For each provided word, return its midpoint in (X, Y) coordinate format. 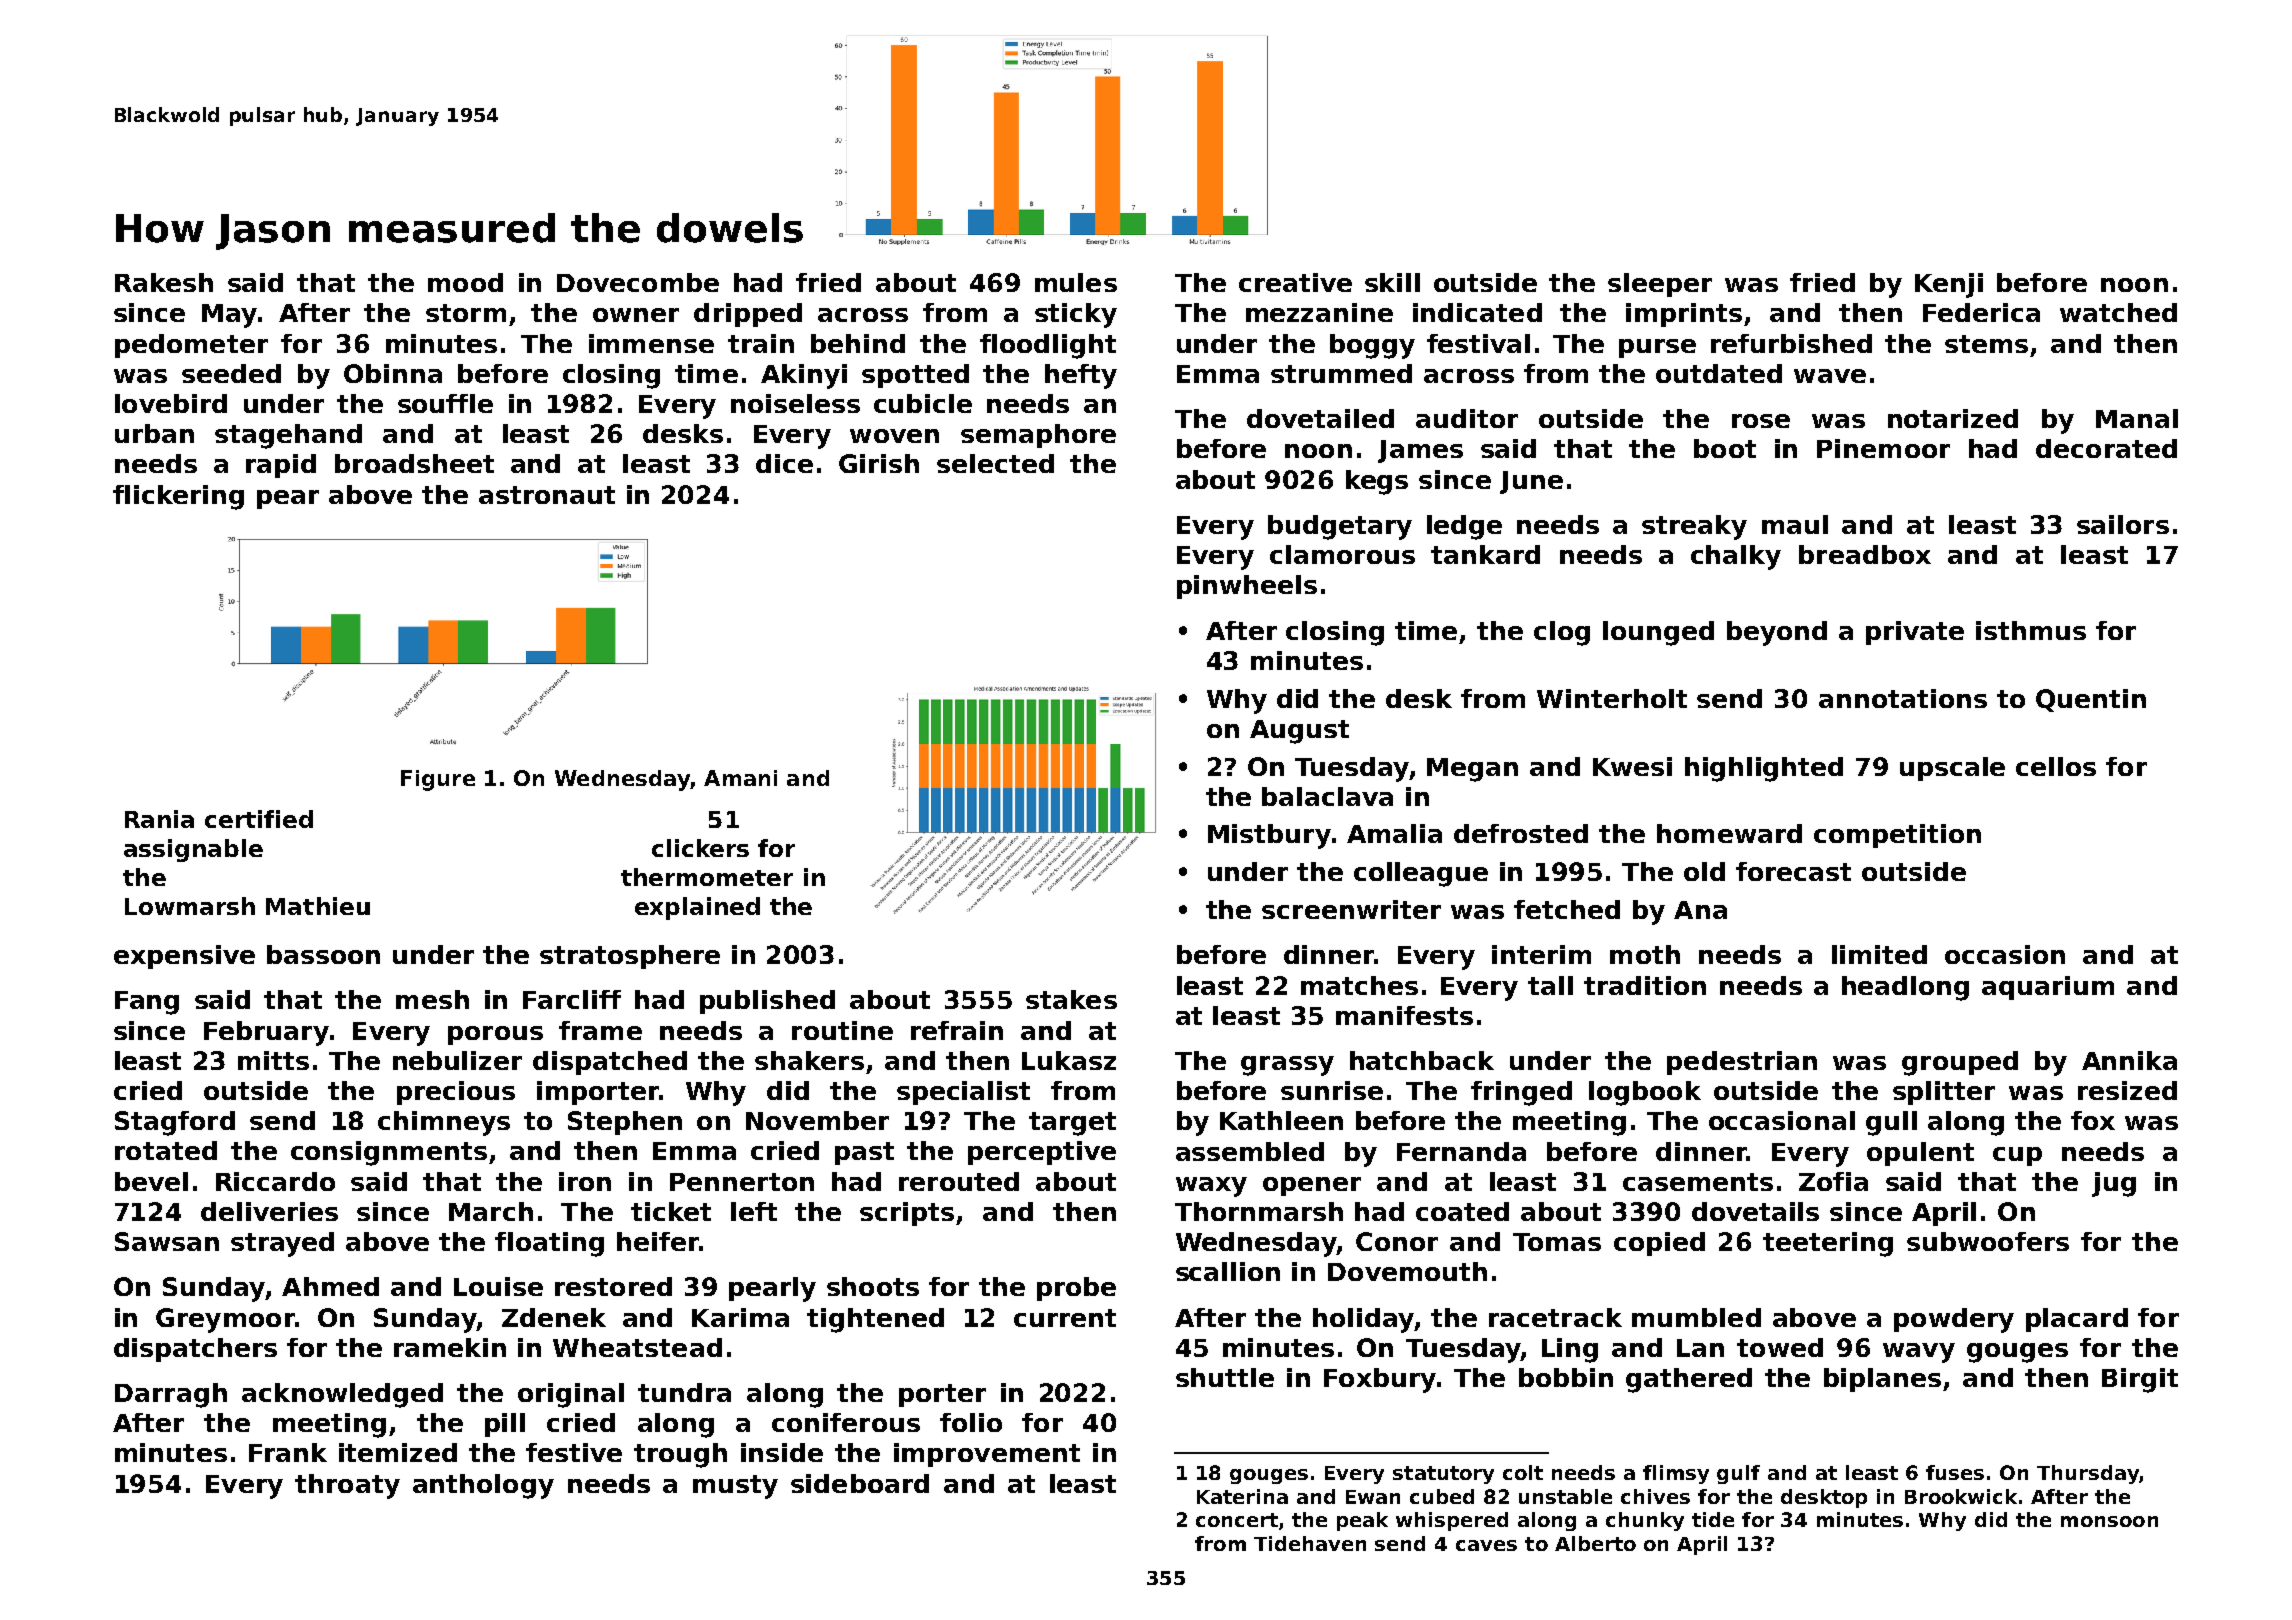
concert (1237, 1520)
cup (2017, 1156)
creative (1295, 282)
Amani (740, 778)
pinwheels (1247, 587)
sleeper (1660, 285)
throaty (347, 1486)
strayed (282, 1244)
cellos (2056, 766)
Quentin (2091, 700)
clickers (700, 848)
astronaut (547, 495)
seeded (231, 373)
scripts (907, 1214)
